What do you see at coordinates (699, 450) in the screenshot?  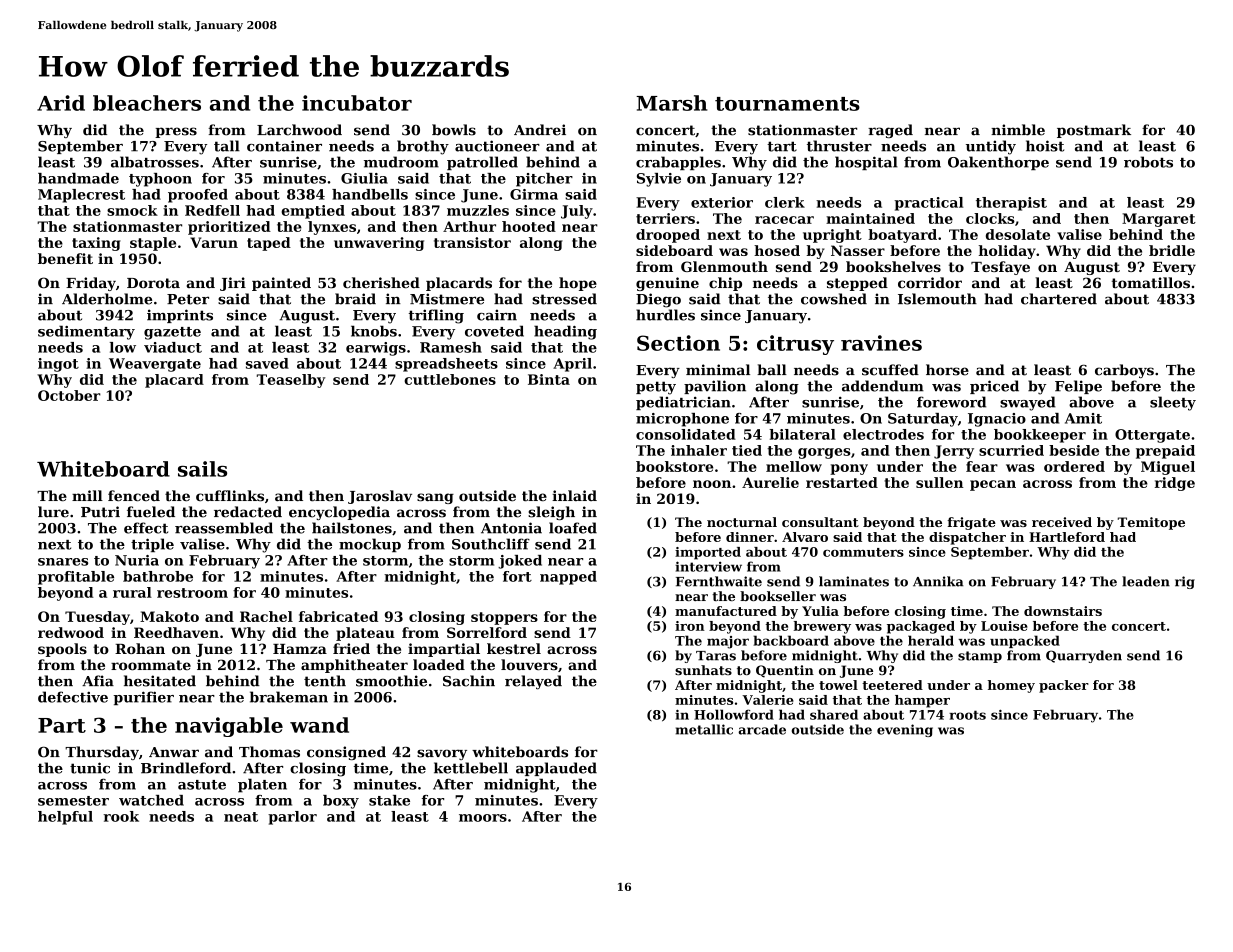 I see `inhaler` at bounding box center [699, 450].
